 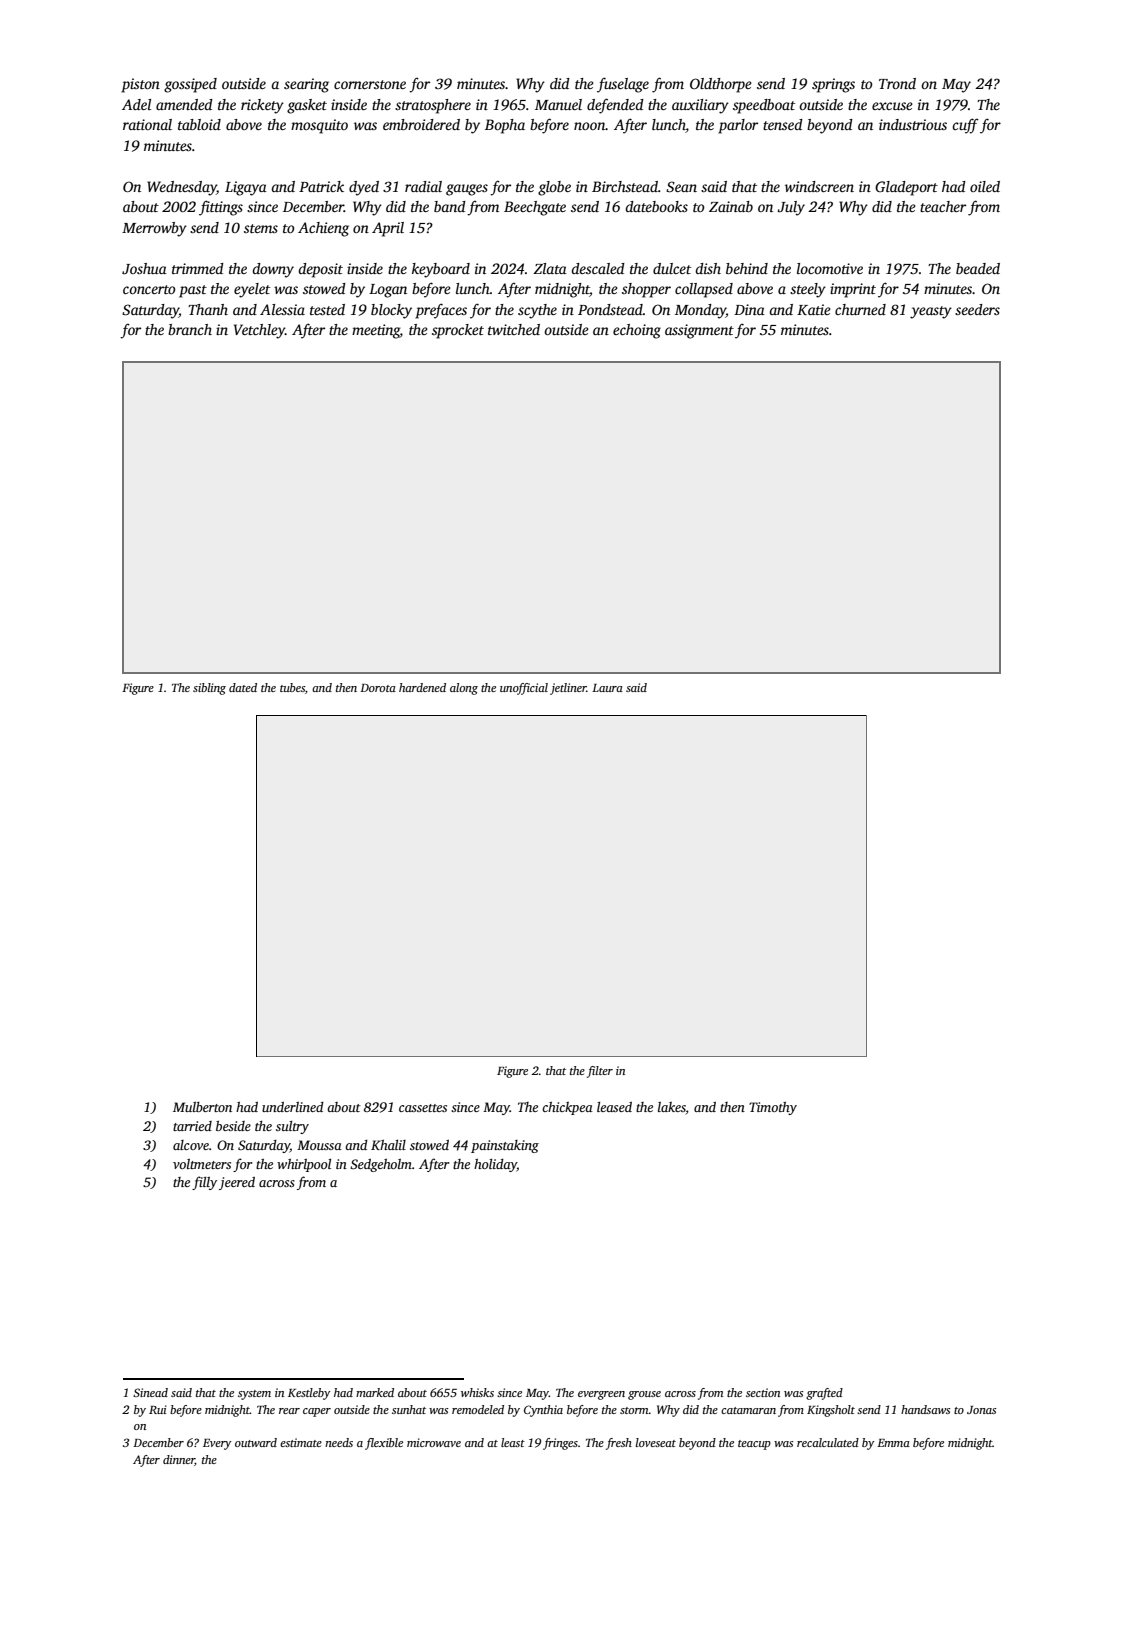 I want to click on Emma, so click(x=893, y=1443).
